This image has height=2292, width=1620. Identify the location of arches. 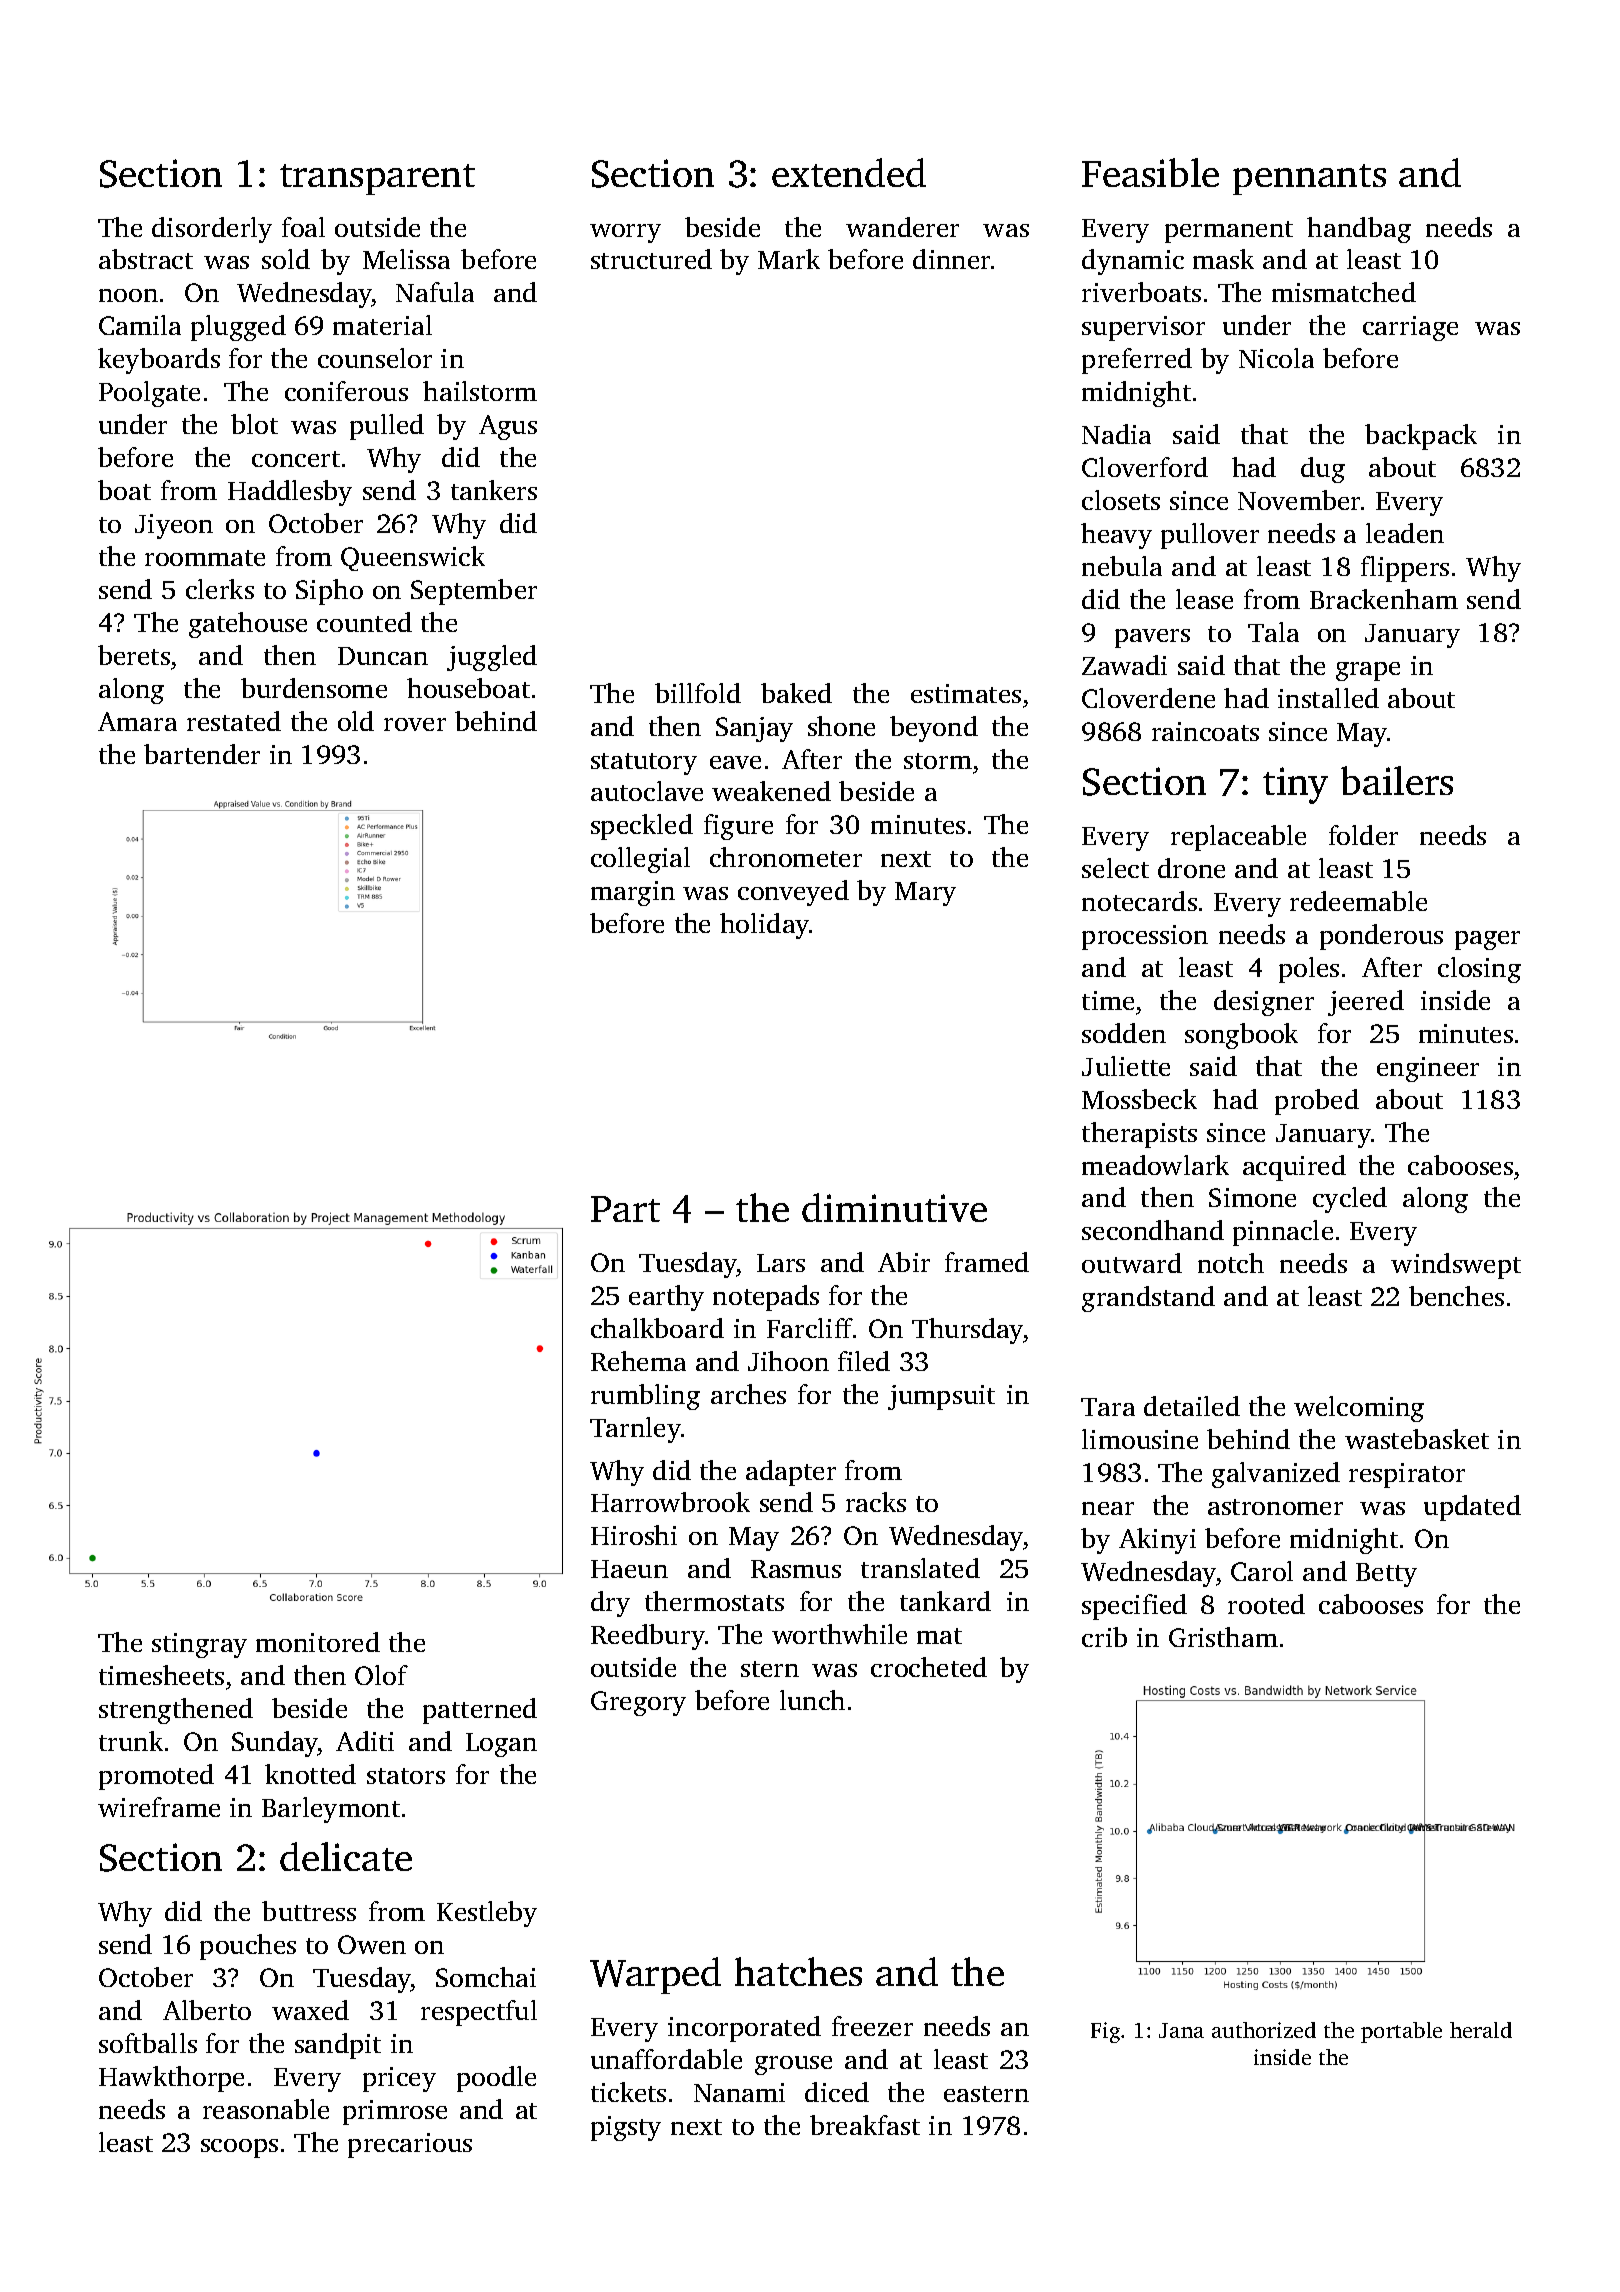
(748, 1394).
